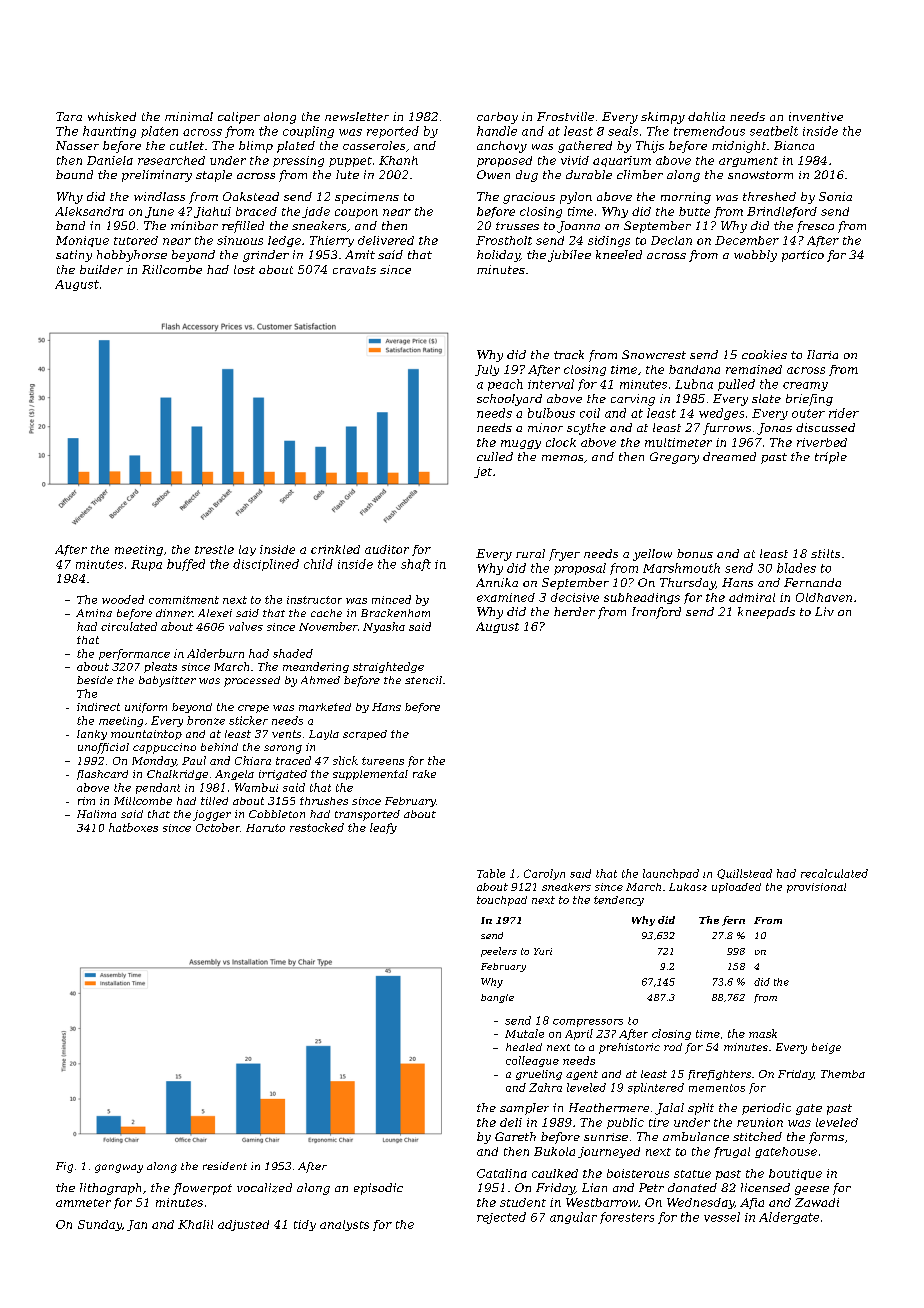 The width and height of the document is (924, 1308). What do you see at coordinates (805, 386) in the document?
I see `creamy` at bounding box center [805, 386].
